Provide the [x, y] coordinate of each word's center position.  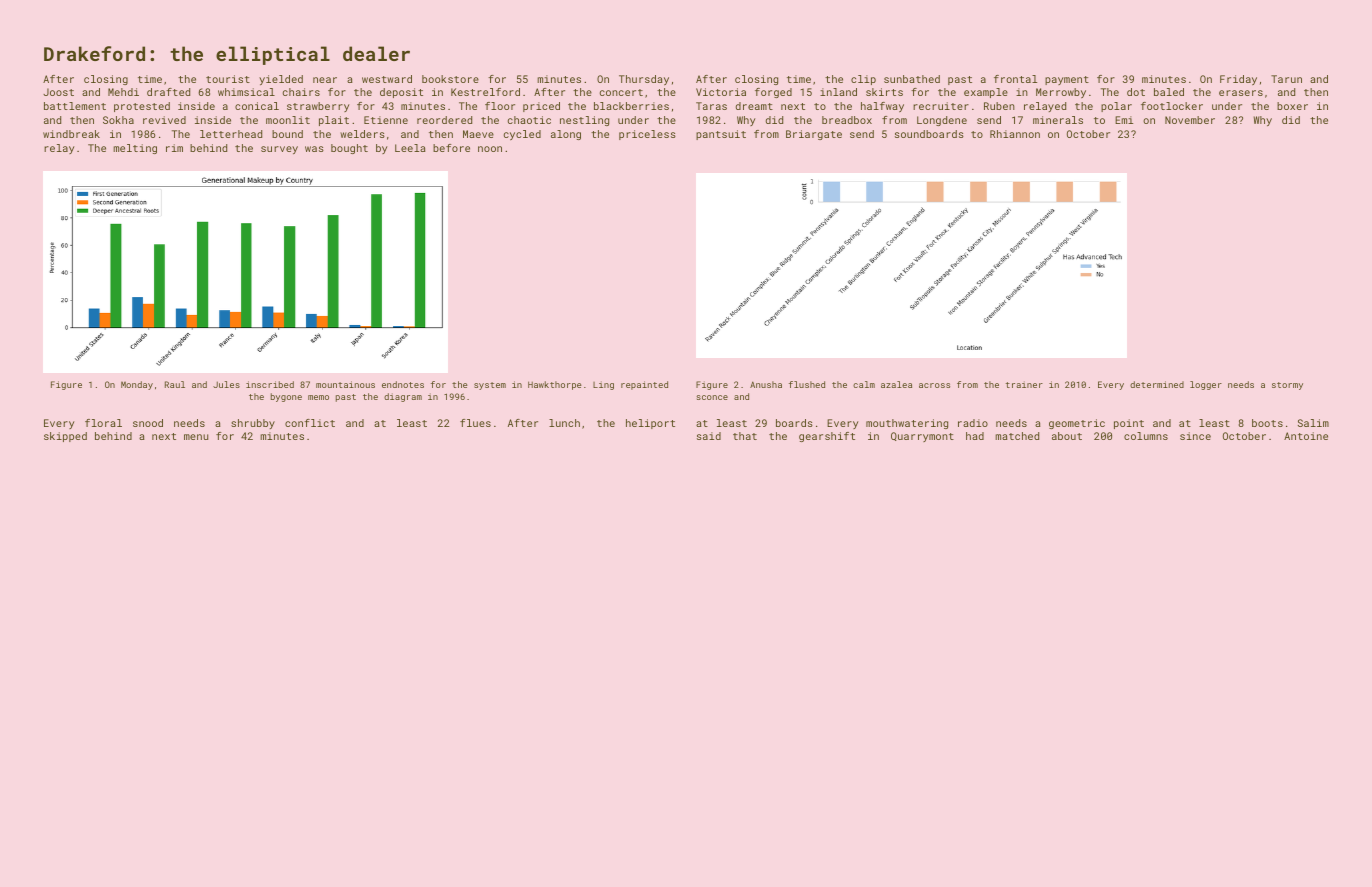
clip [863, 80]
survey [279, 150]
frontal [1015, 79]
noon [490, 149]
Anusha [766, 384]
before [451, 148]
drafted [168, 92]
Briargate [814, 135]
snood [148, 423]
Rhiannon [1015, 134]
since [1195, 436]
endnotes [403, 384]
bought [349, 149]
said [709, 436]
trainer [1024, 384]
